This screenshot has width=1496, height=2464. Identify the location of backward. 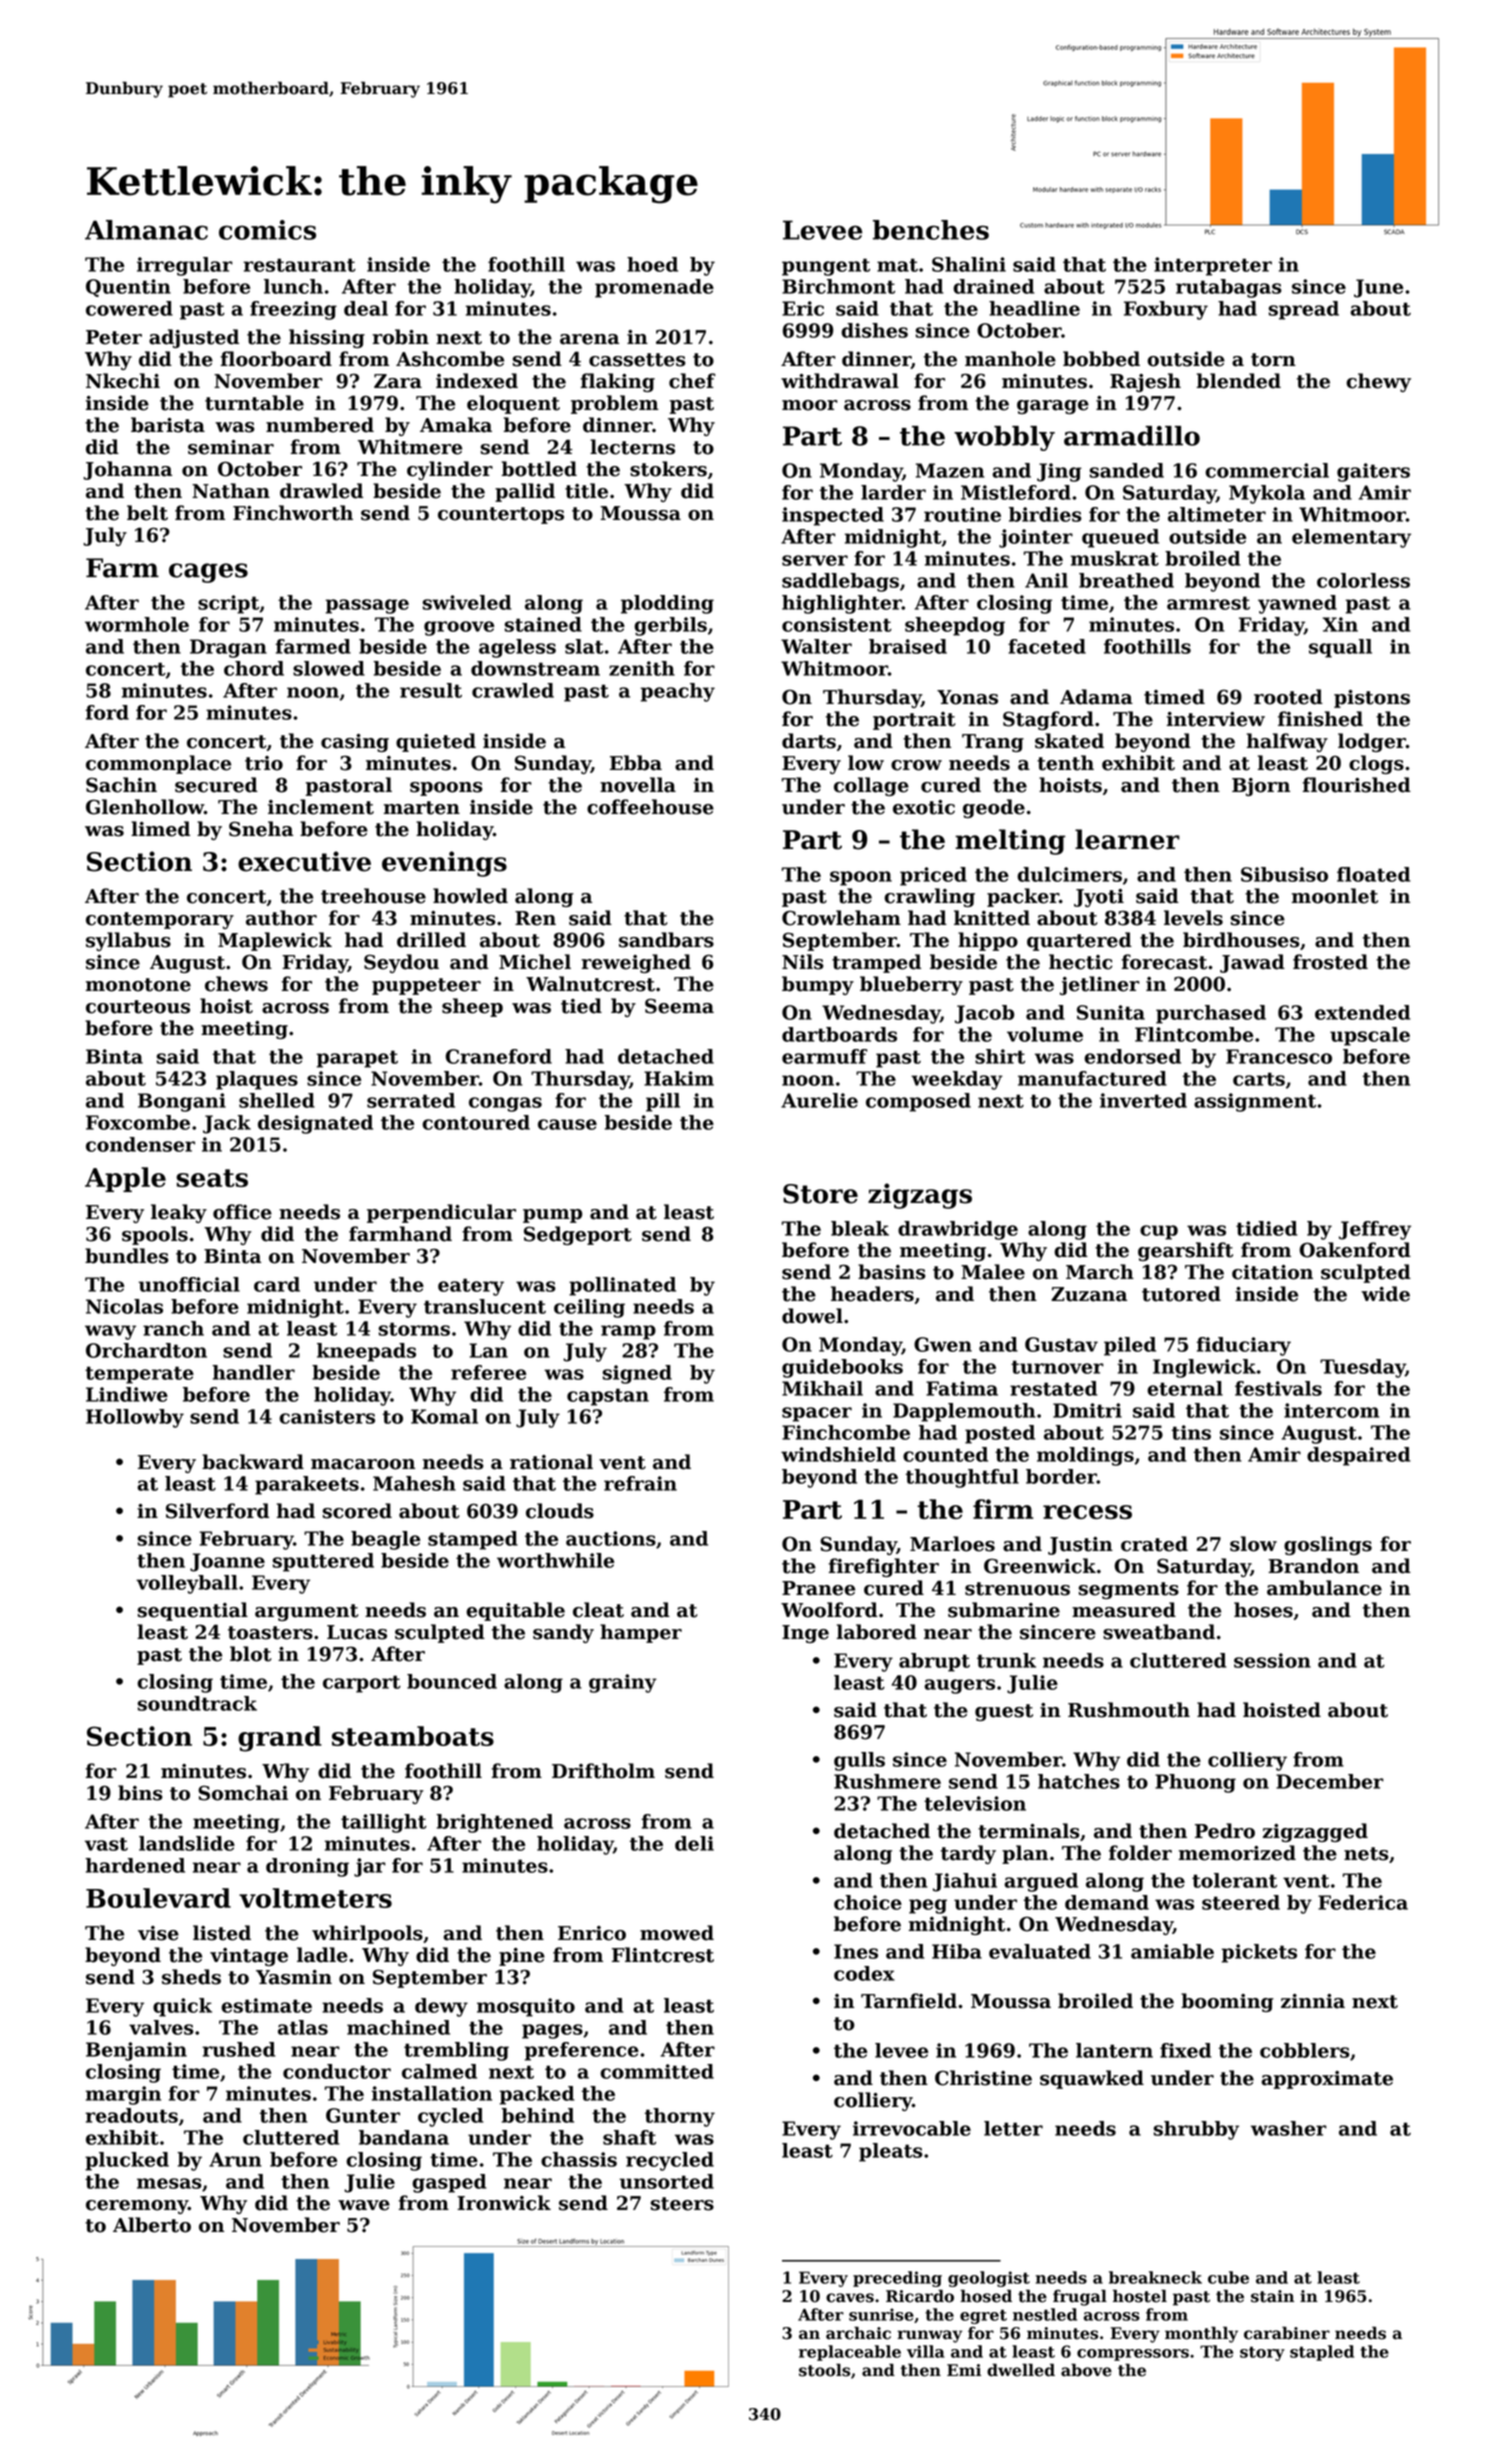
(253, 1462).
